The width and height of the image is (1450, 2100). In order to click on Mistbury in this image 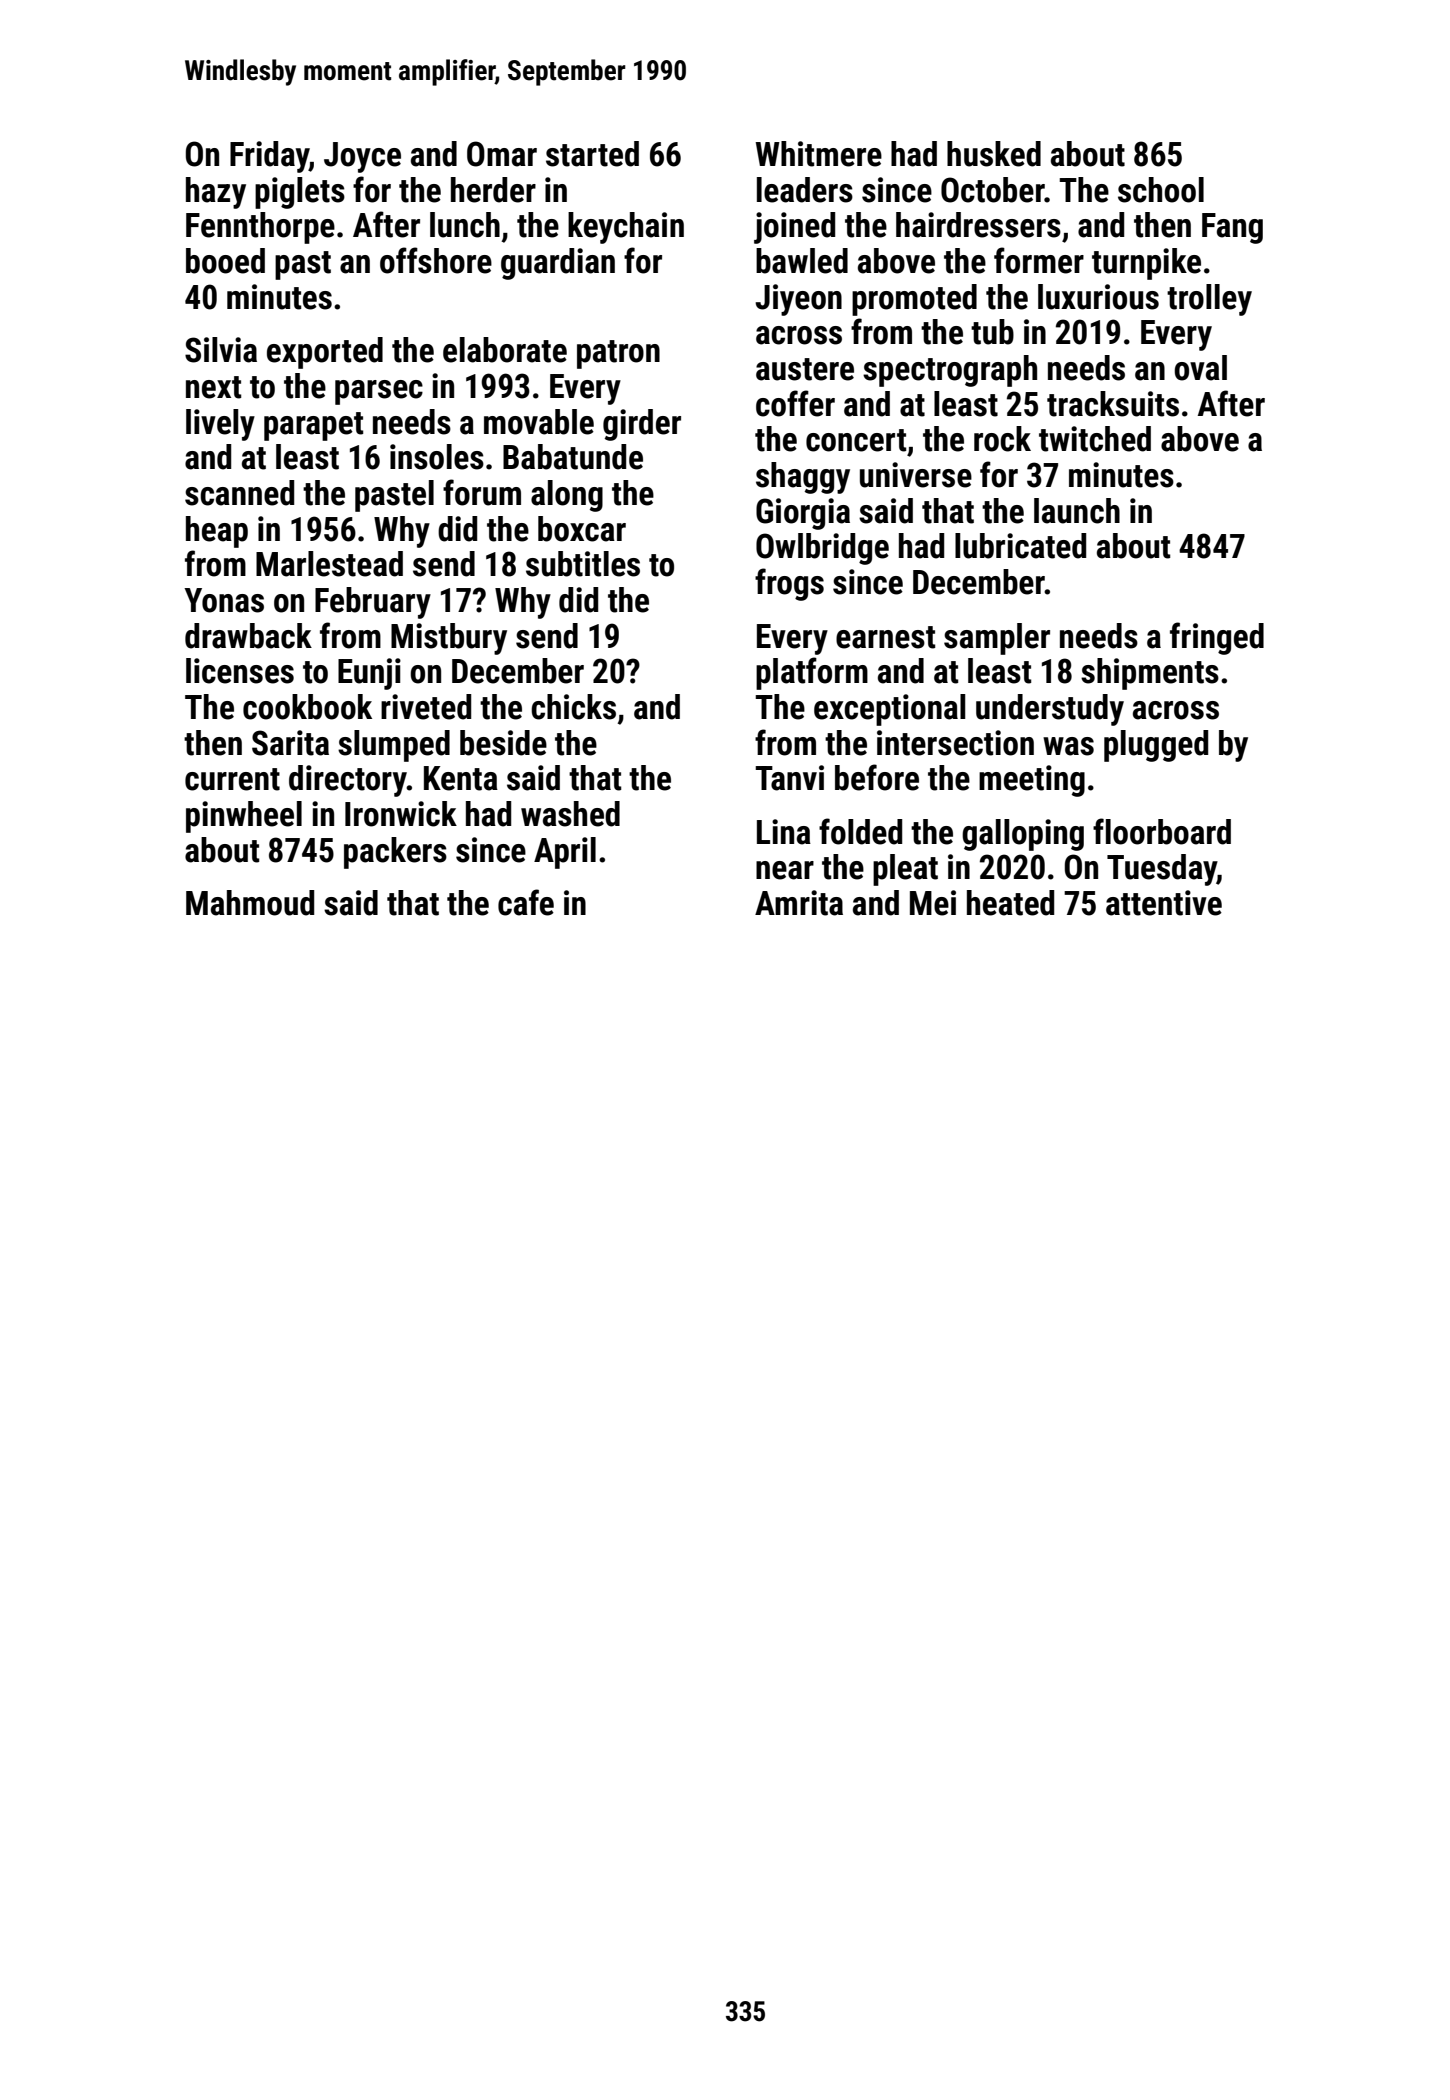, I will do `click(449, 639)`.
